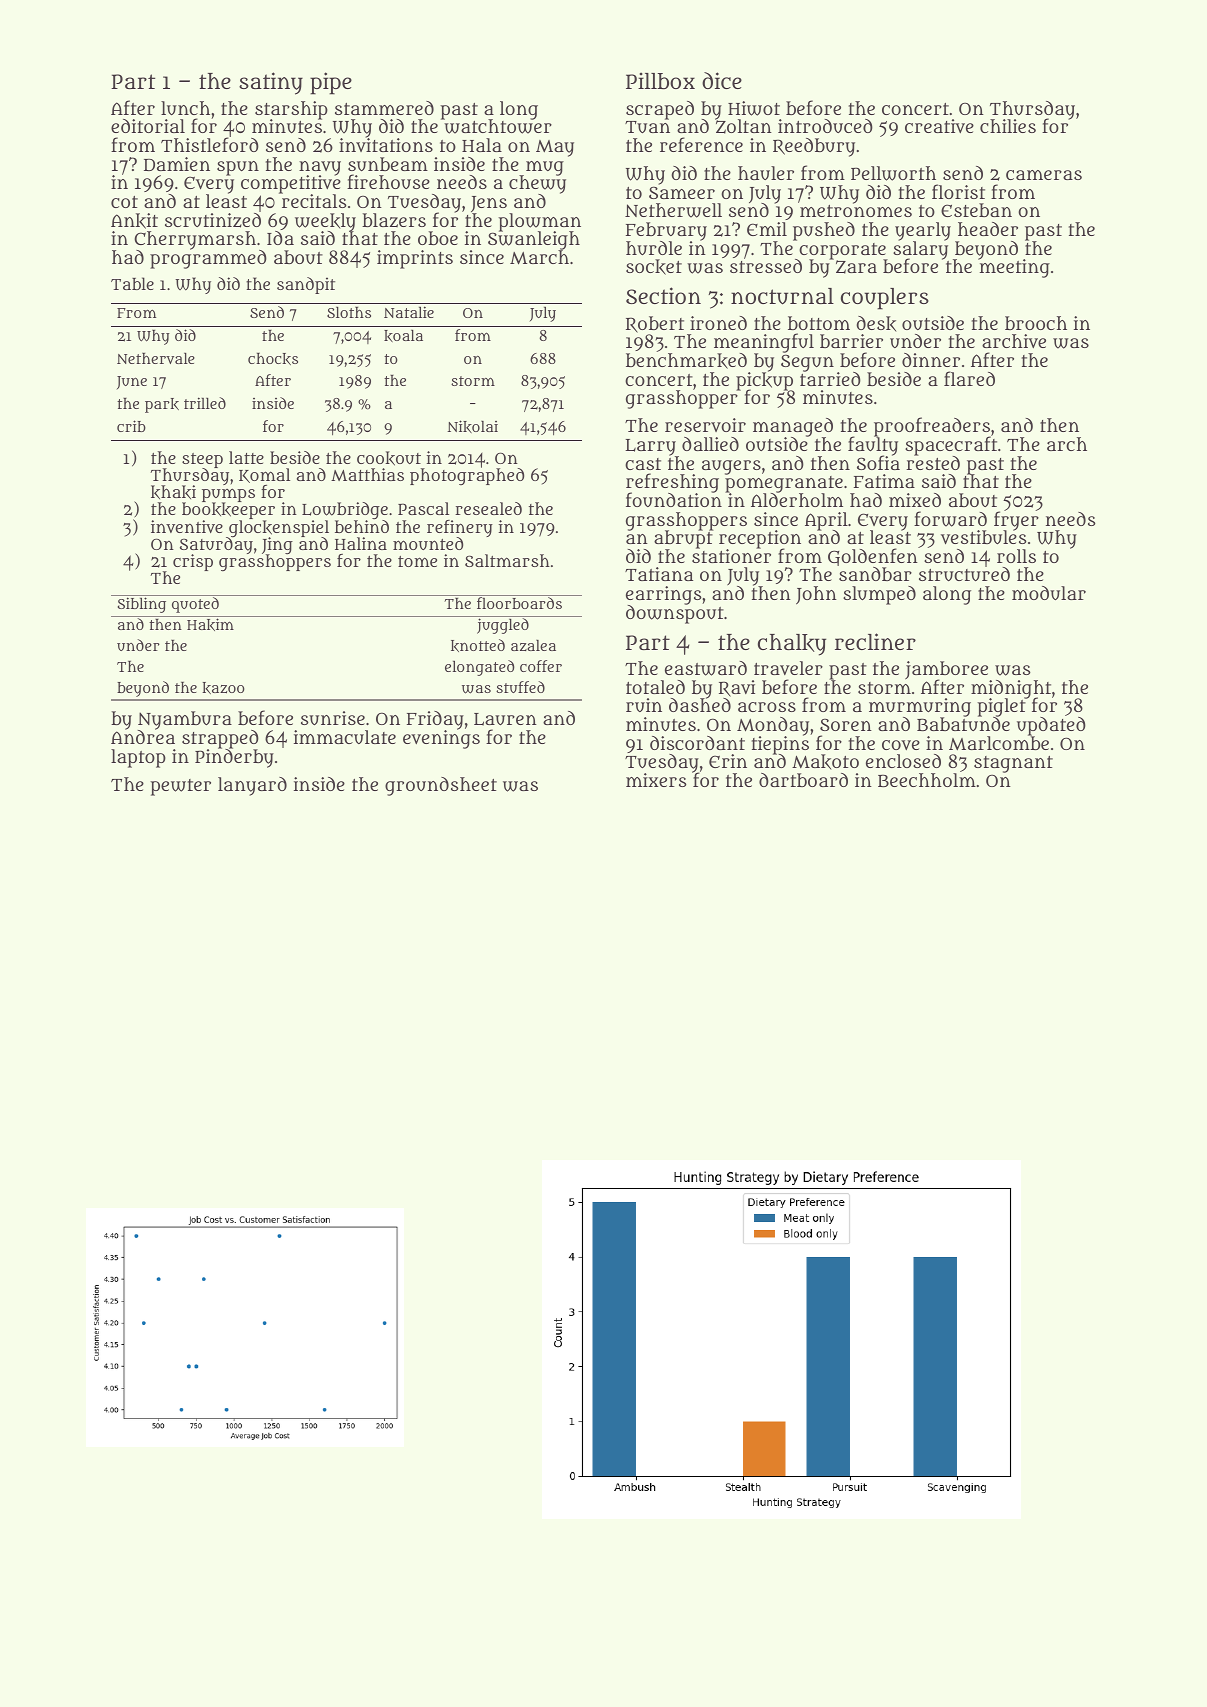  I want to click on faulty, so click(873, 446).
